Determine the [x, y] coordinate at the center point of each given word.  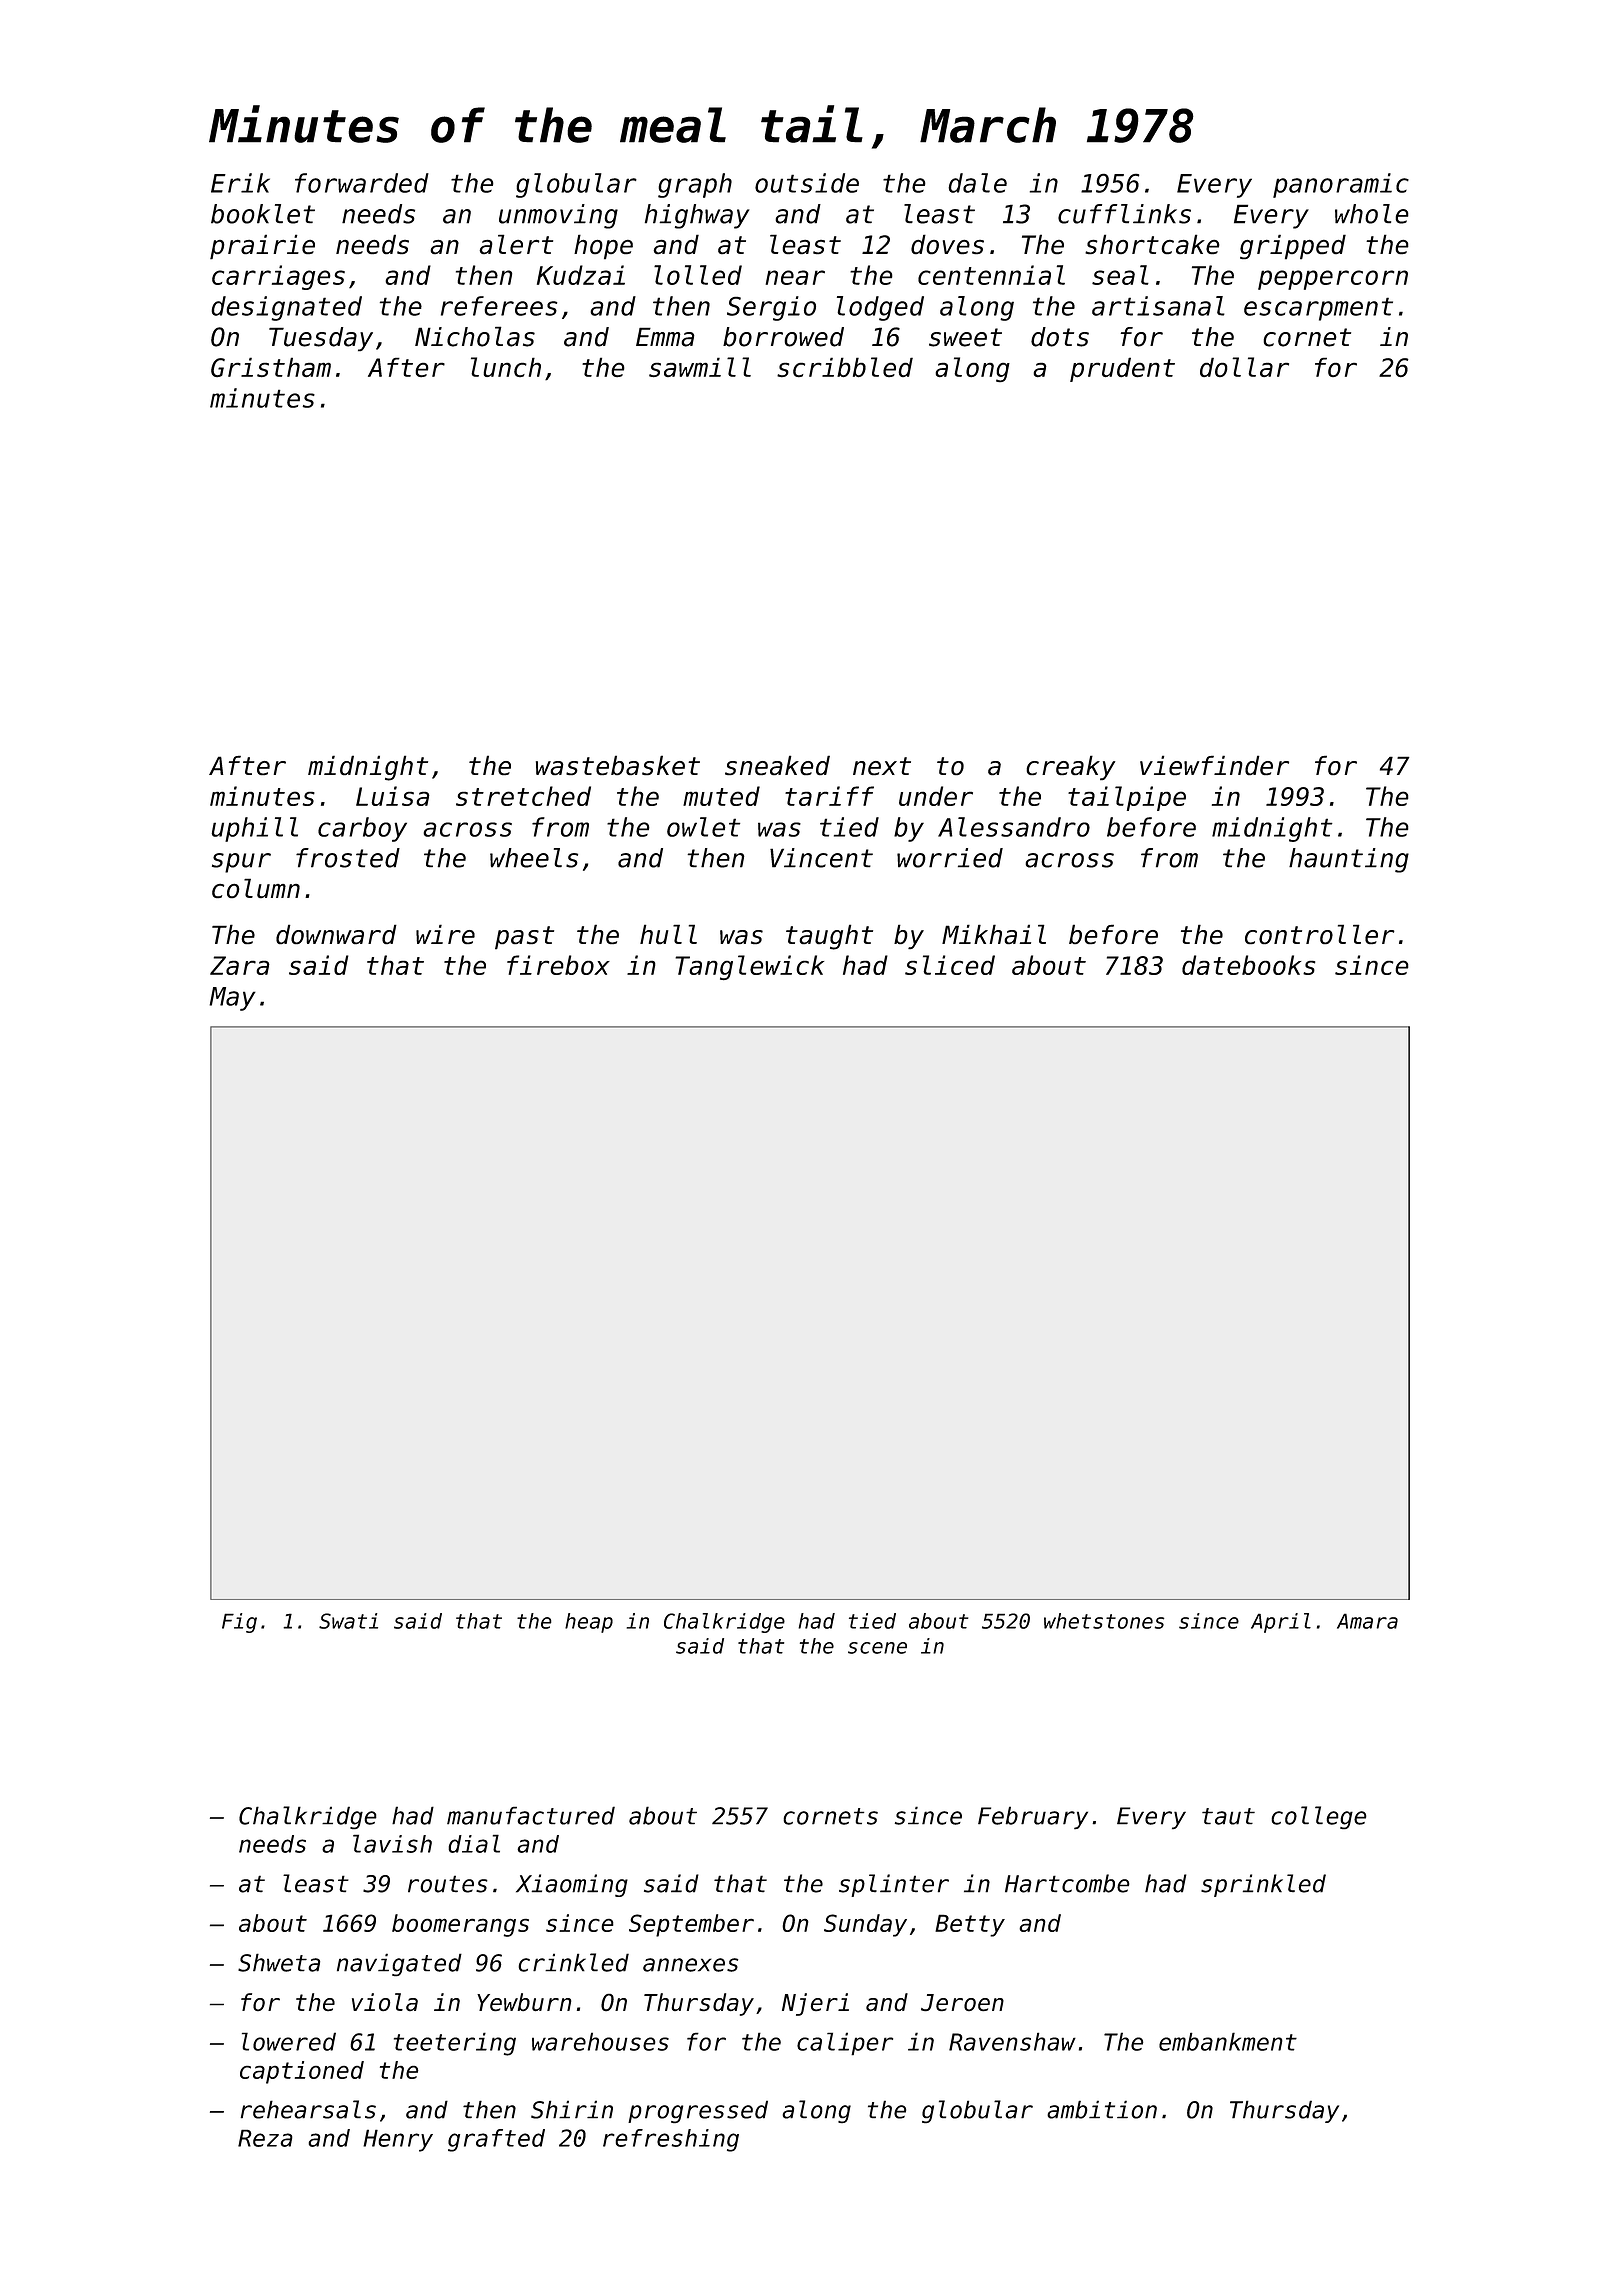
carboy [362, 829]
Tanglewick [749, 967]
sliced [950, 965]
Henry [398, 2140]
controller [1320, 934]
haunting [1349, 860]
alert [516, 244]
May [232, 999]
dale [977, 183]
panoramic [1341, 185]
